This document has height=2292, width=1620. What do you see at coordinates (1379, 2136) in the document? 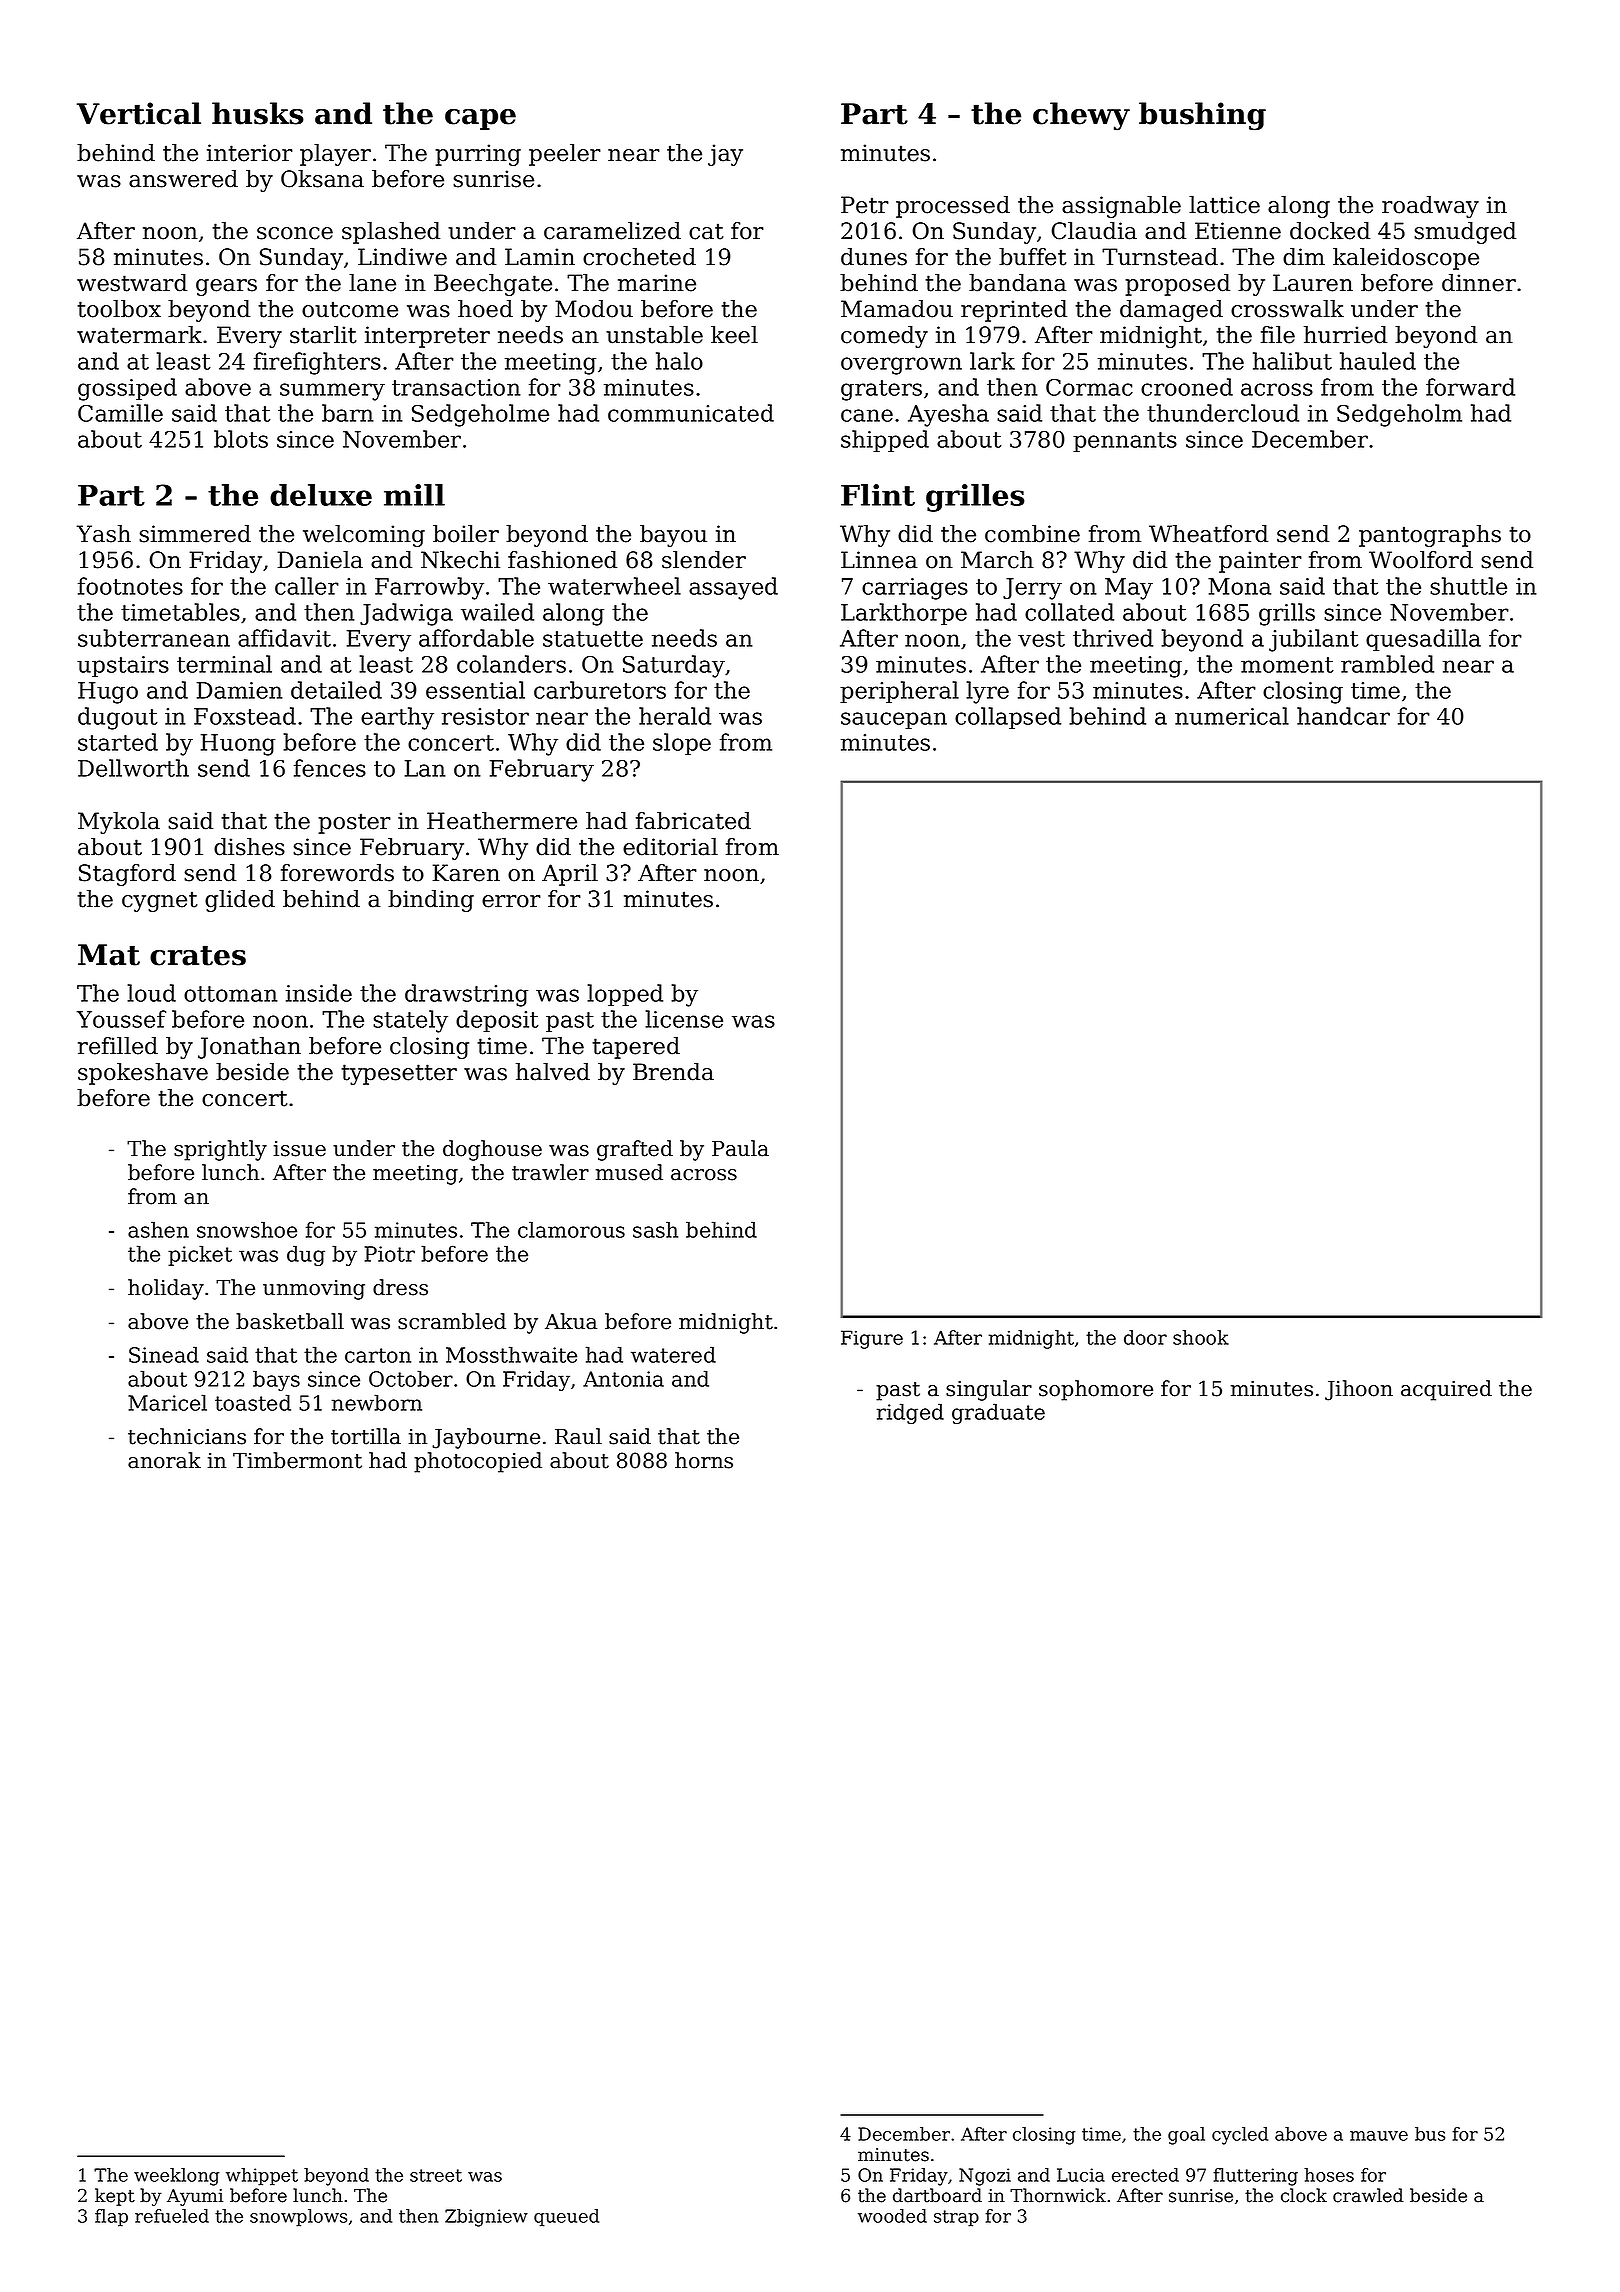
I see `mauve` at bounding box center [1379, 2136].
